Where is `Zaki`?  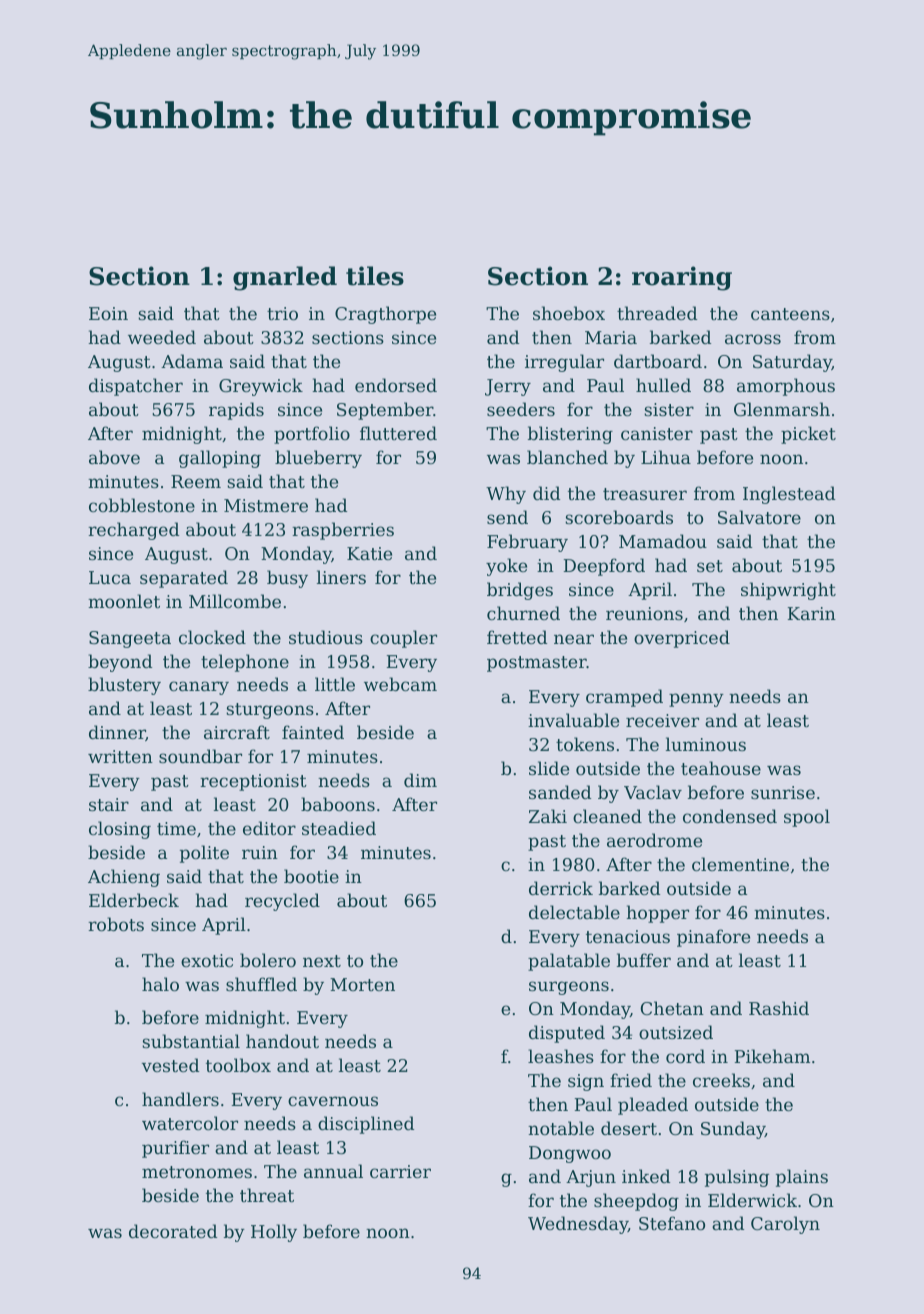 Zaki is located at coordinates (548, 816).
